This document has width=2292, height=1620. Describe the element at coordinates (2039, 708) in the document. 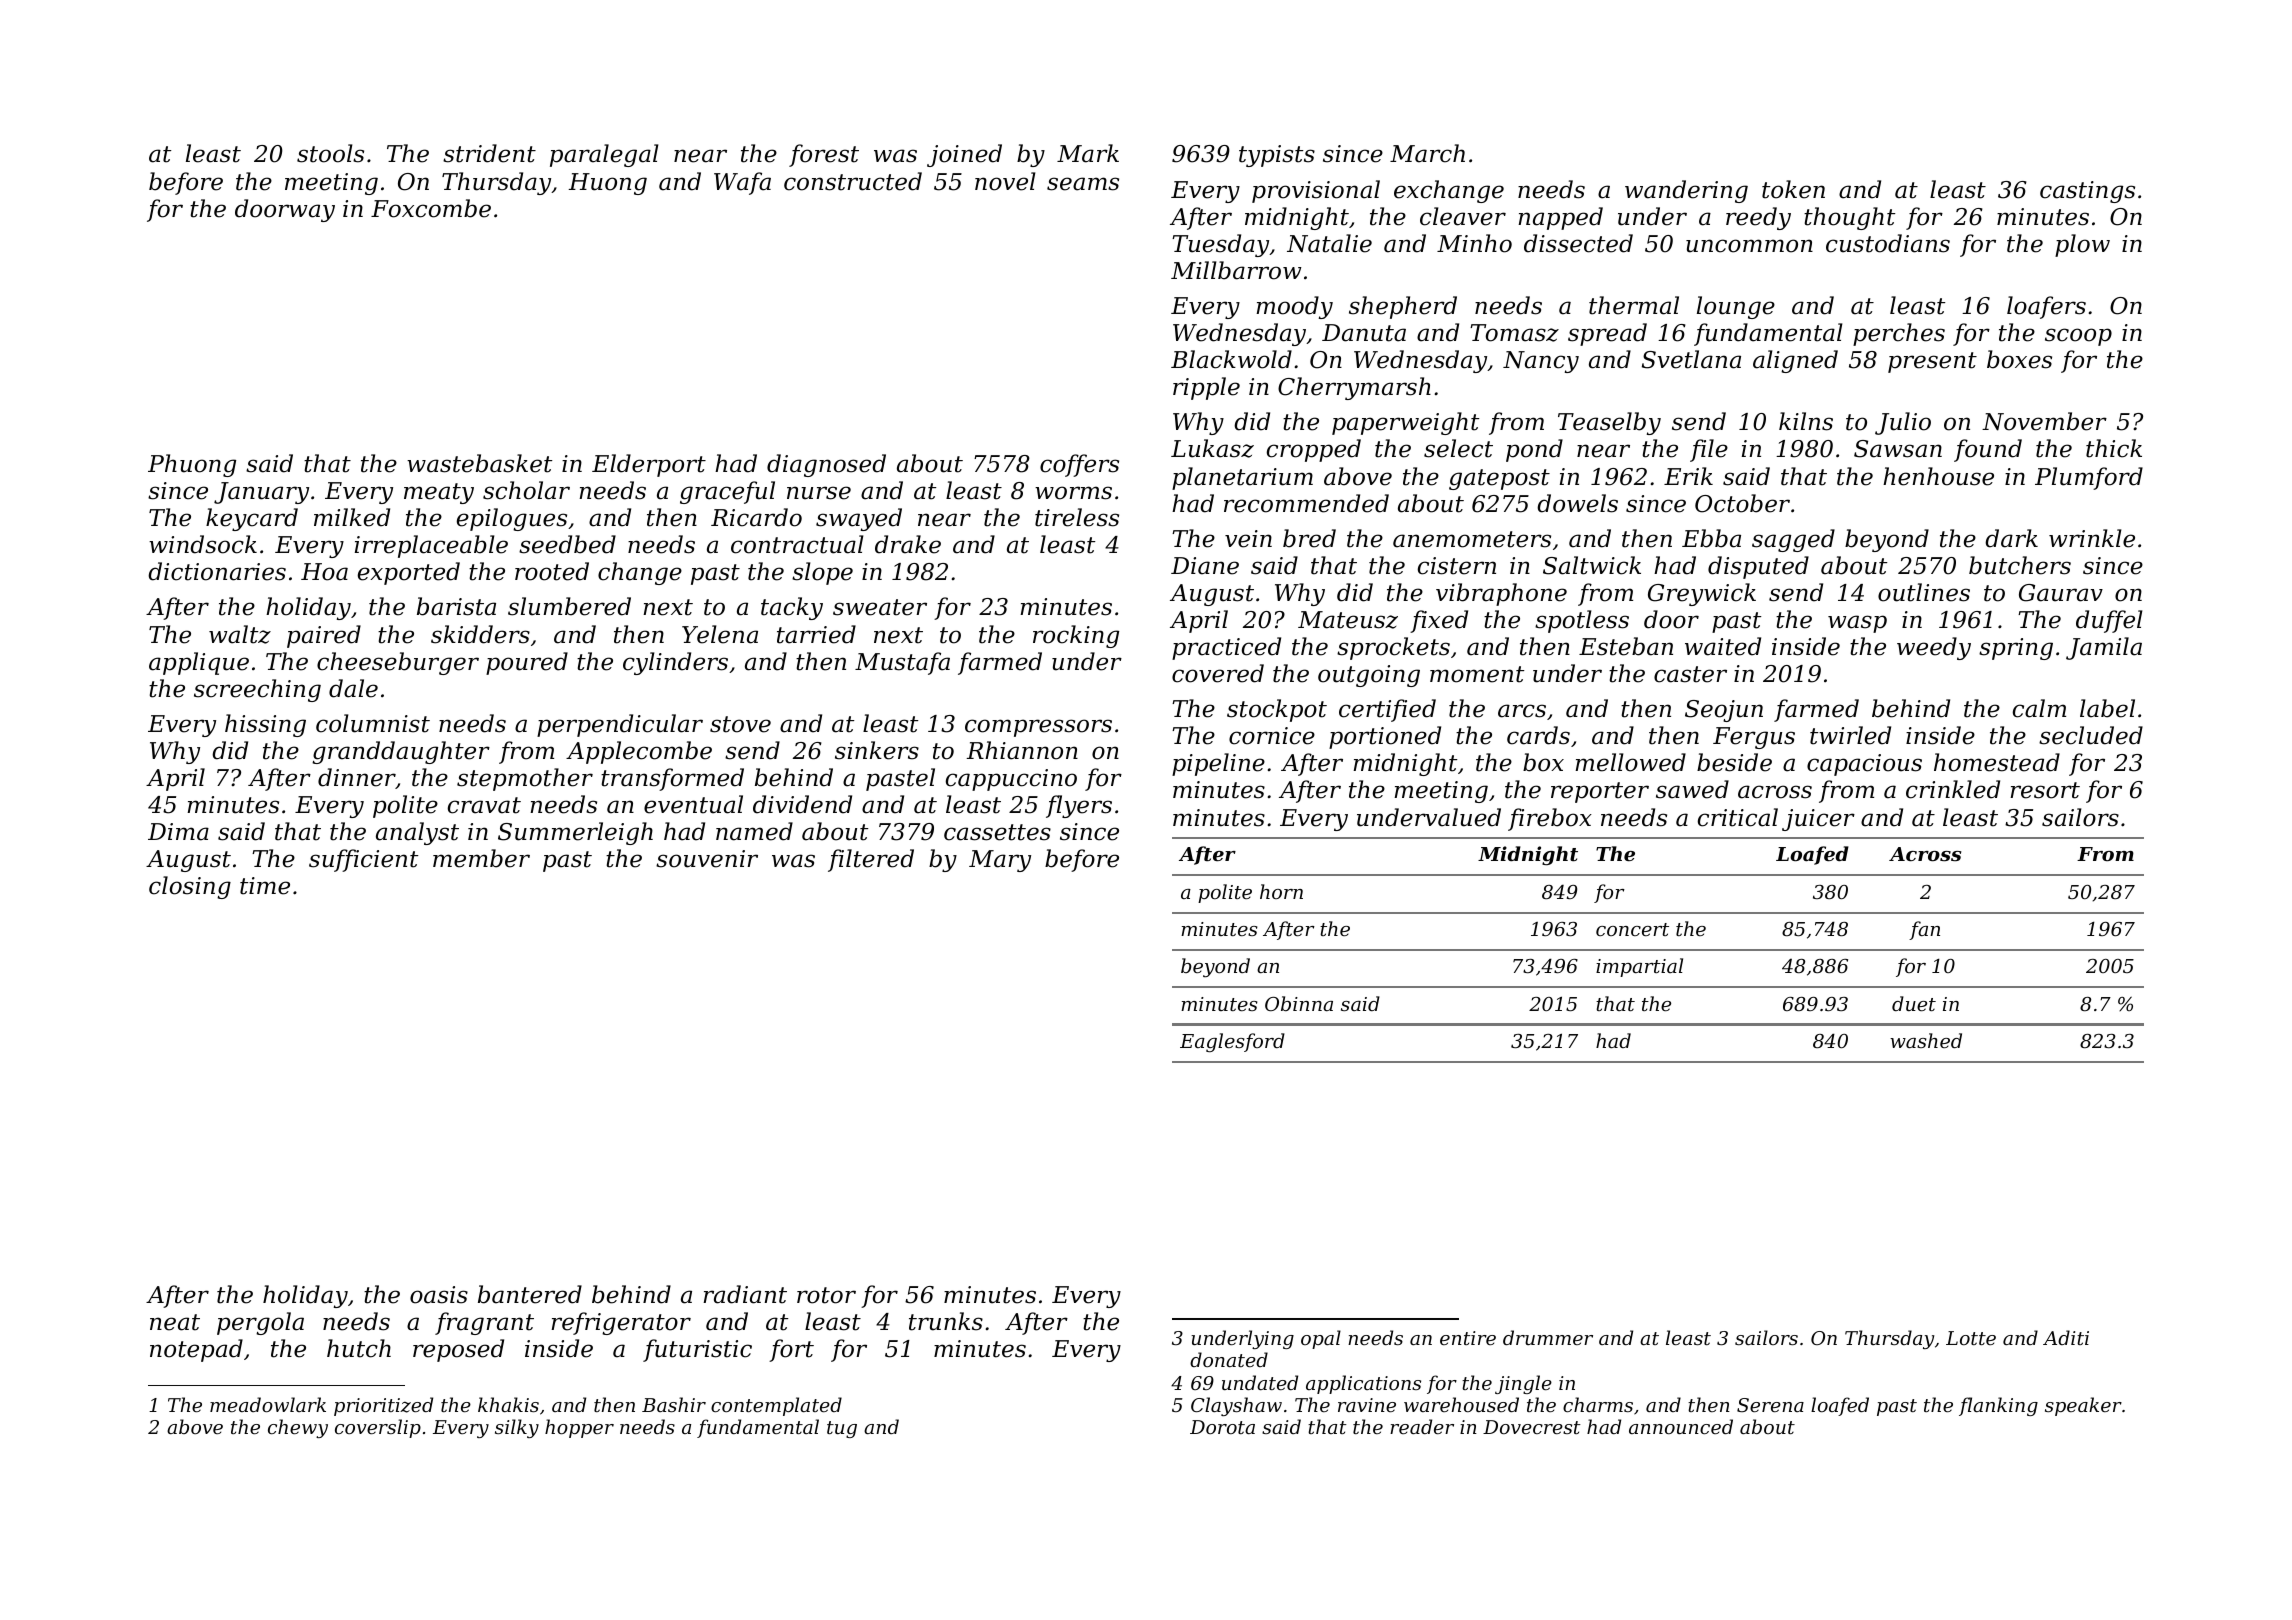

I see `calm` at that location.
